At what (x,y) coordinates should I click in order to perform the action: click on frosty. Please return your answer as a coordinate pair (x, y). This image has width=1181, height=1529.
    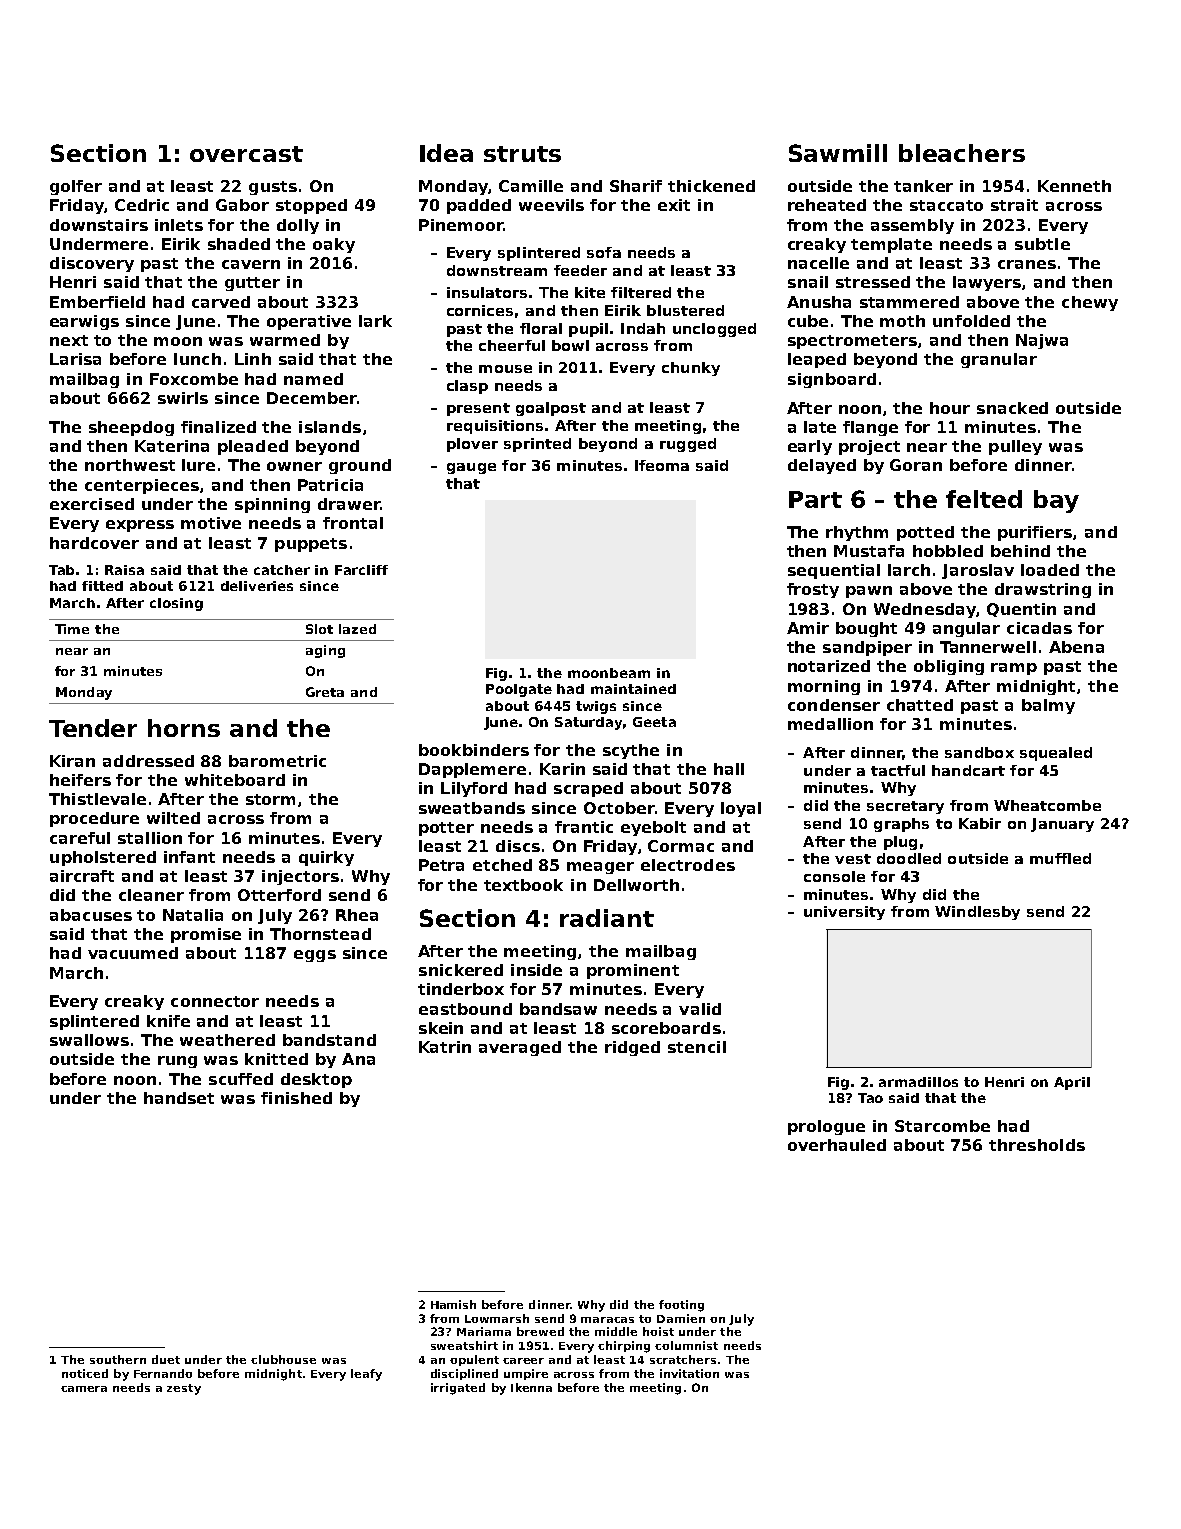
    Looking at the image, I should click on (813, 590).
